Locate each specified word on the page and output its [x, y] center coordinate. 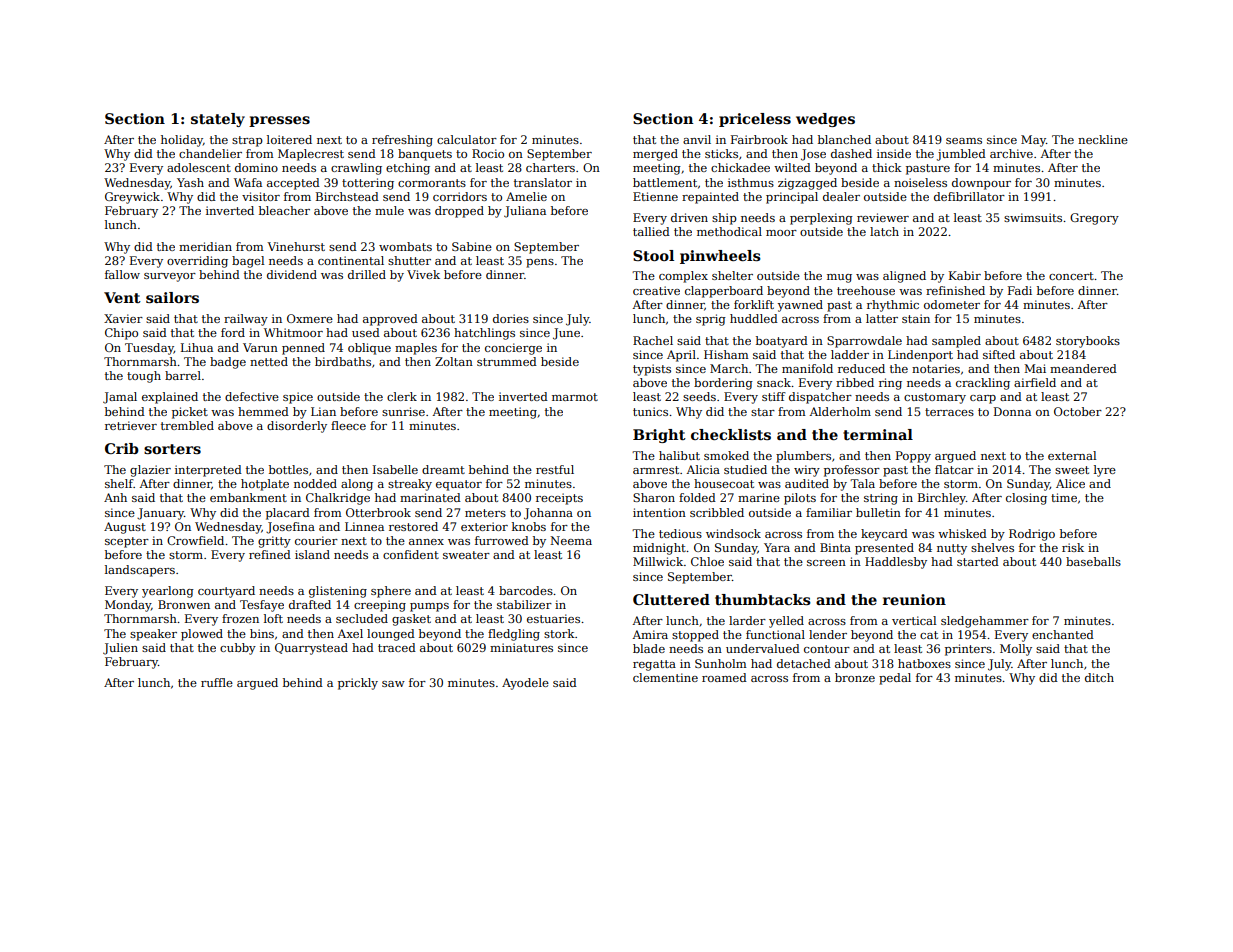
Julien [120, 649]
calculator [467, 139]
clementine [665, 677]
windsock [733, 533]
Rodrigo [1032, 535]
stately [218, 120]
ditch [1099, 677]
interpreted [208, 471]
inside [894, 153]
